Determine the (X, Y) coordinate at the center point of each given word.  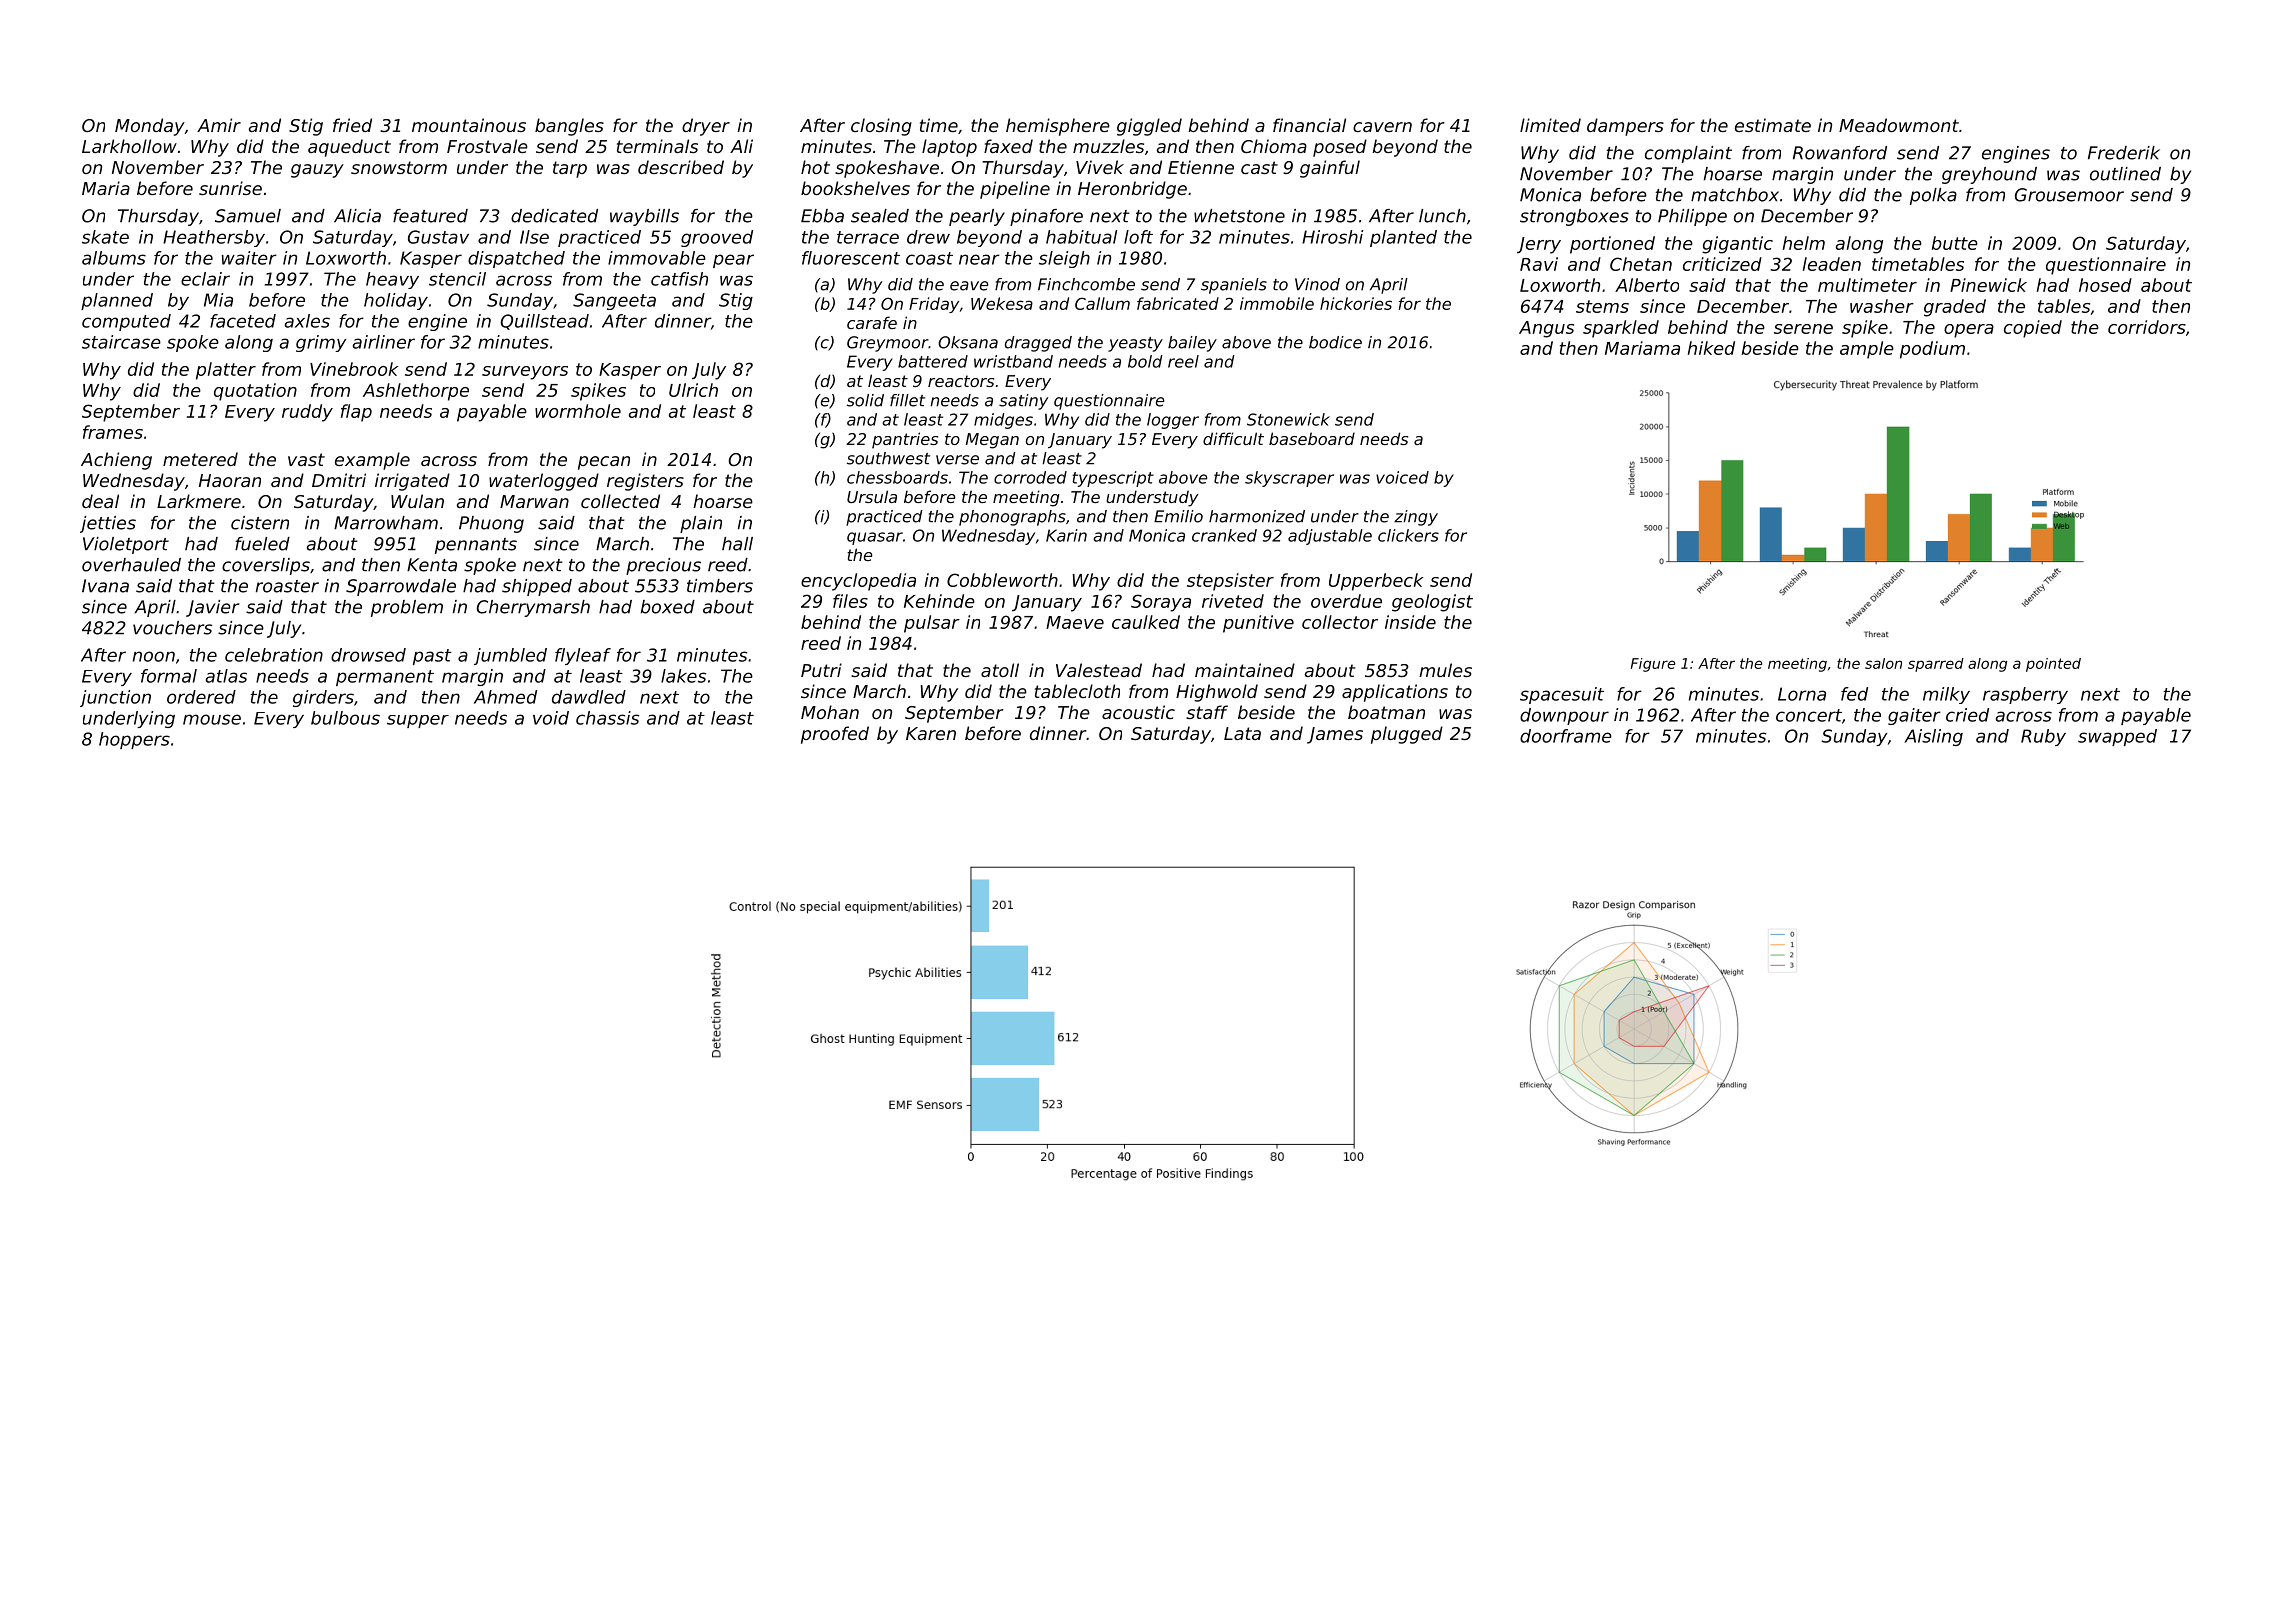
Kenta (432, 565)
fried (352, 125)
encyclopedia (858, 582)
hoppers (134, 740)
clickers (1408, 535)
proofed (835, 735)
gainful (1330, 169)
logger (1173, 421)
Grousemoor (2069, 195)
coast (929, 258)
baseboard (1312, 438)
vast (306, 459)
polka (1933, 196)
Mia (218, 300)
